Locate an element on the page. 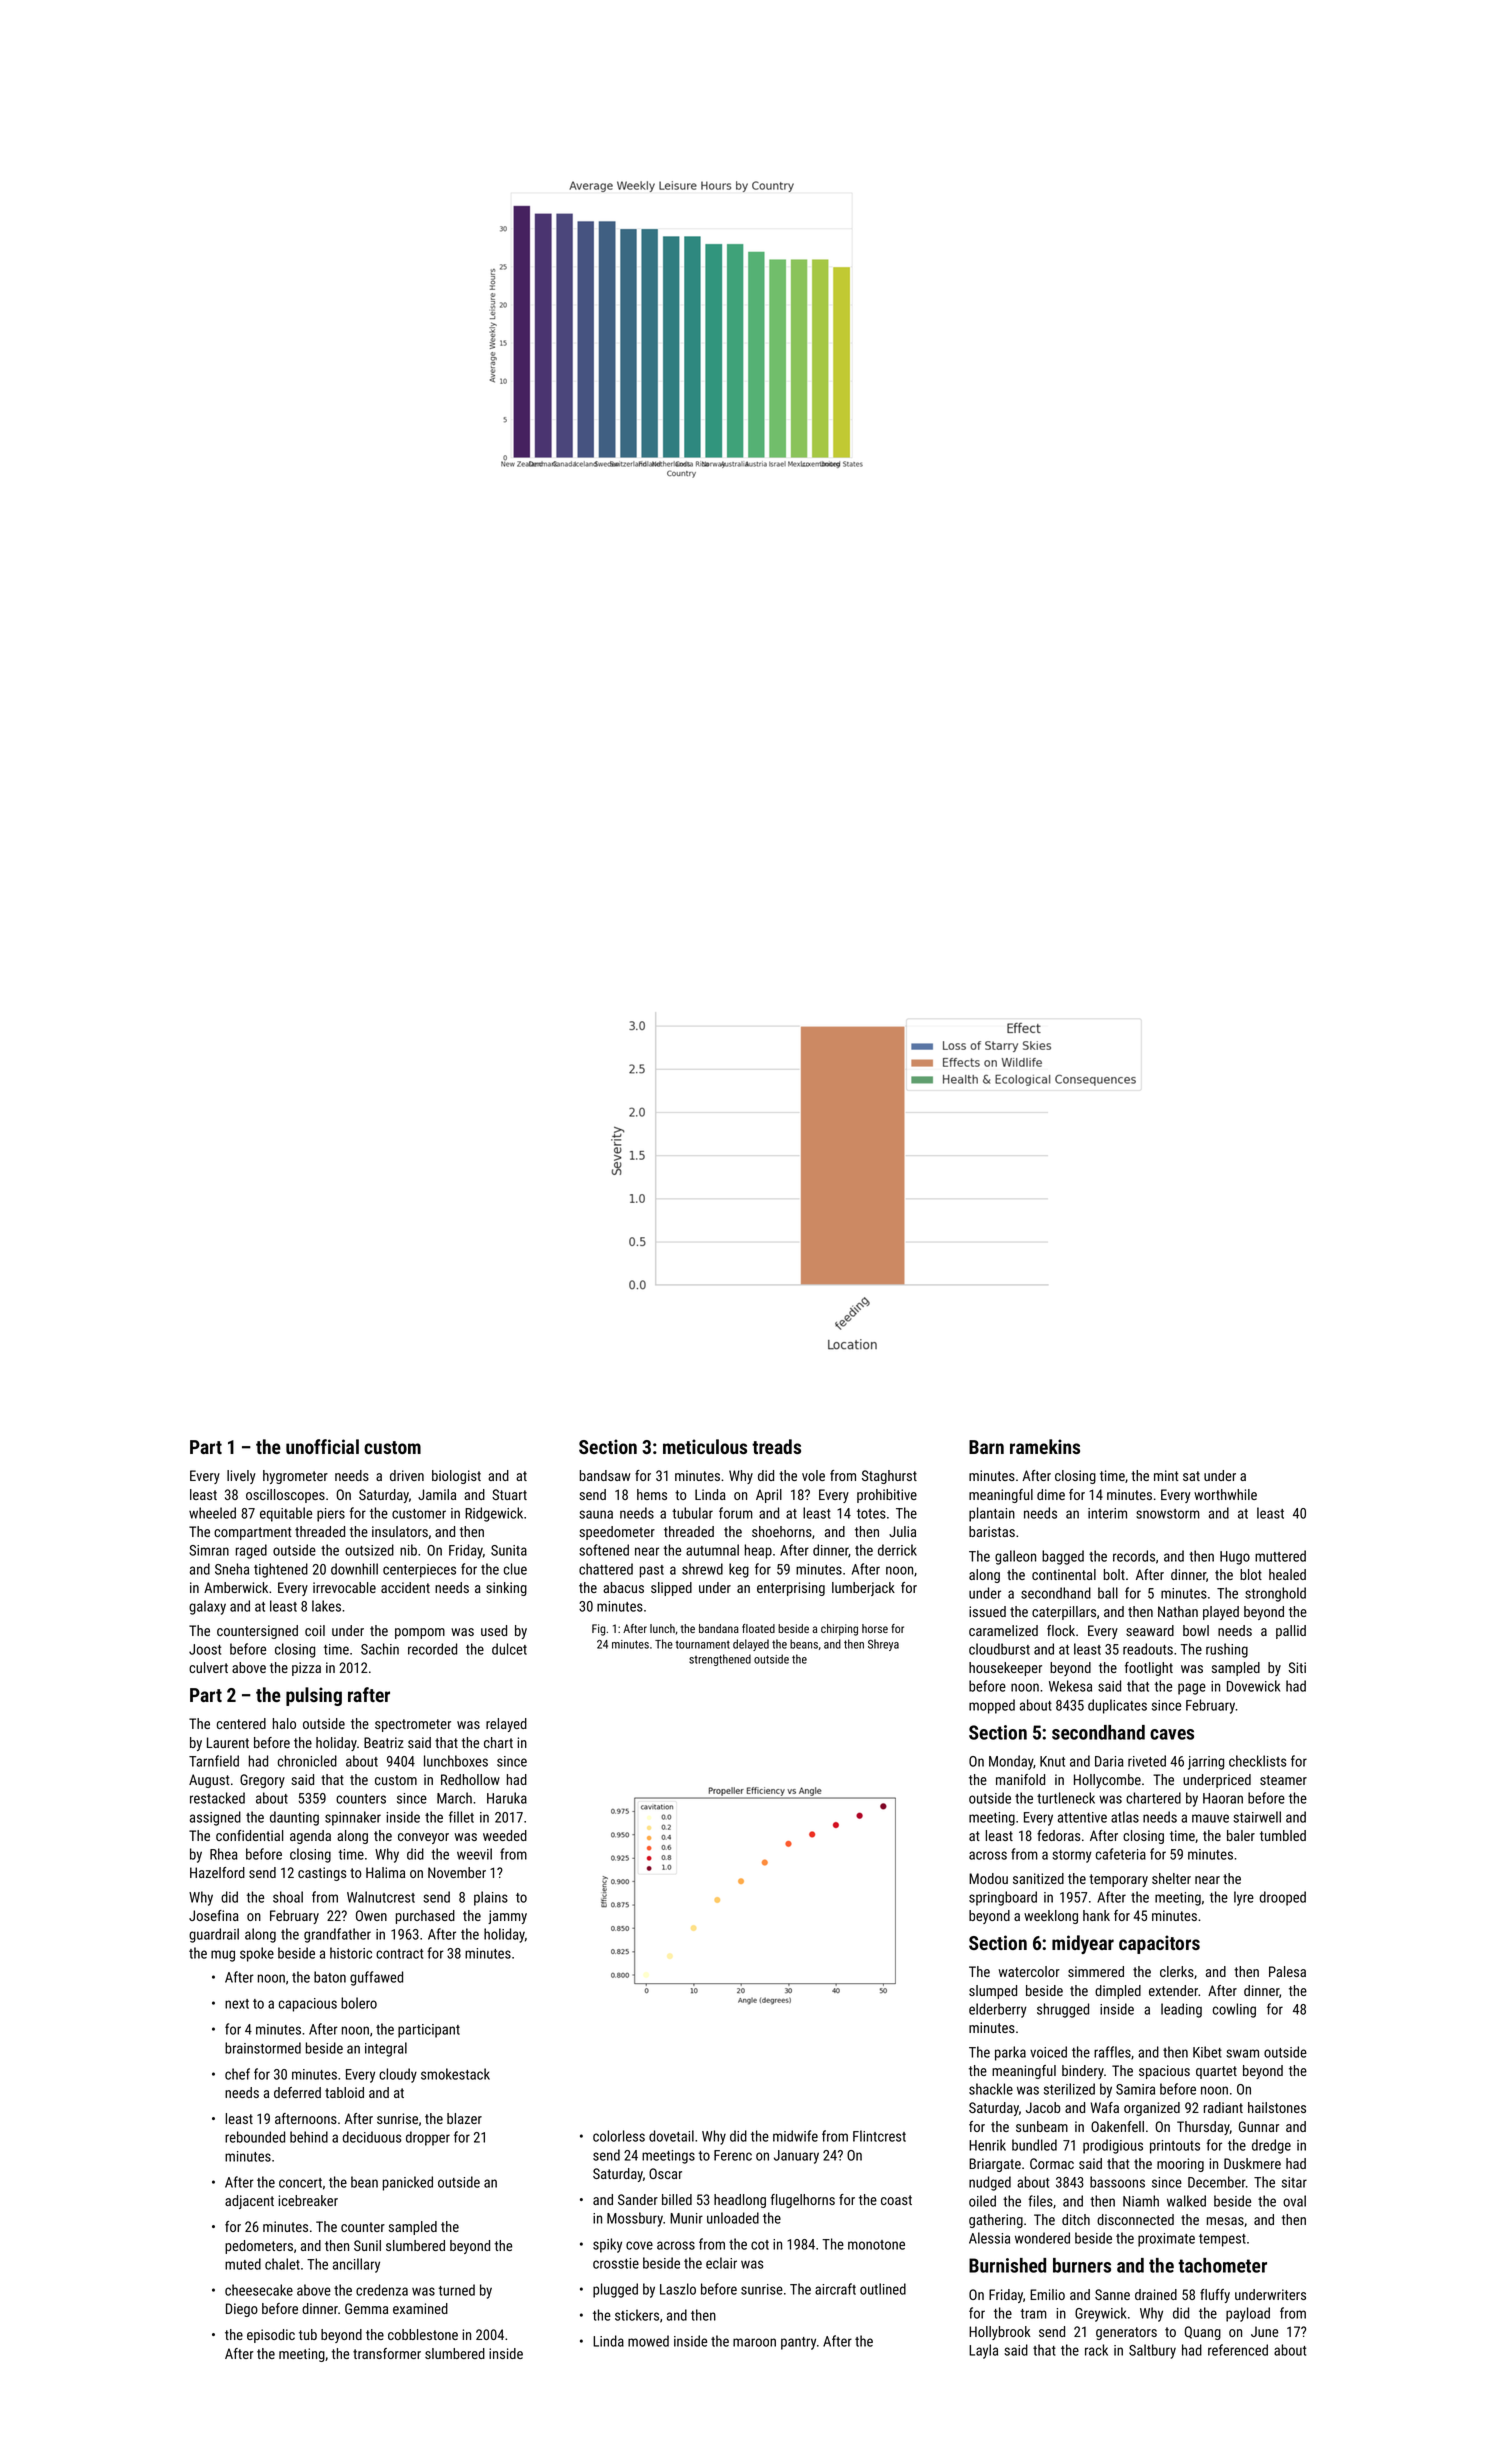 This image has height=2464, width=1496. spinnaker is located at coordinates (353, 1818).
